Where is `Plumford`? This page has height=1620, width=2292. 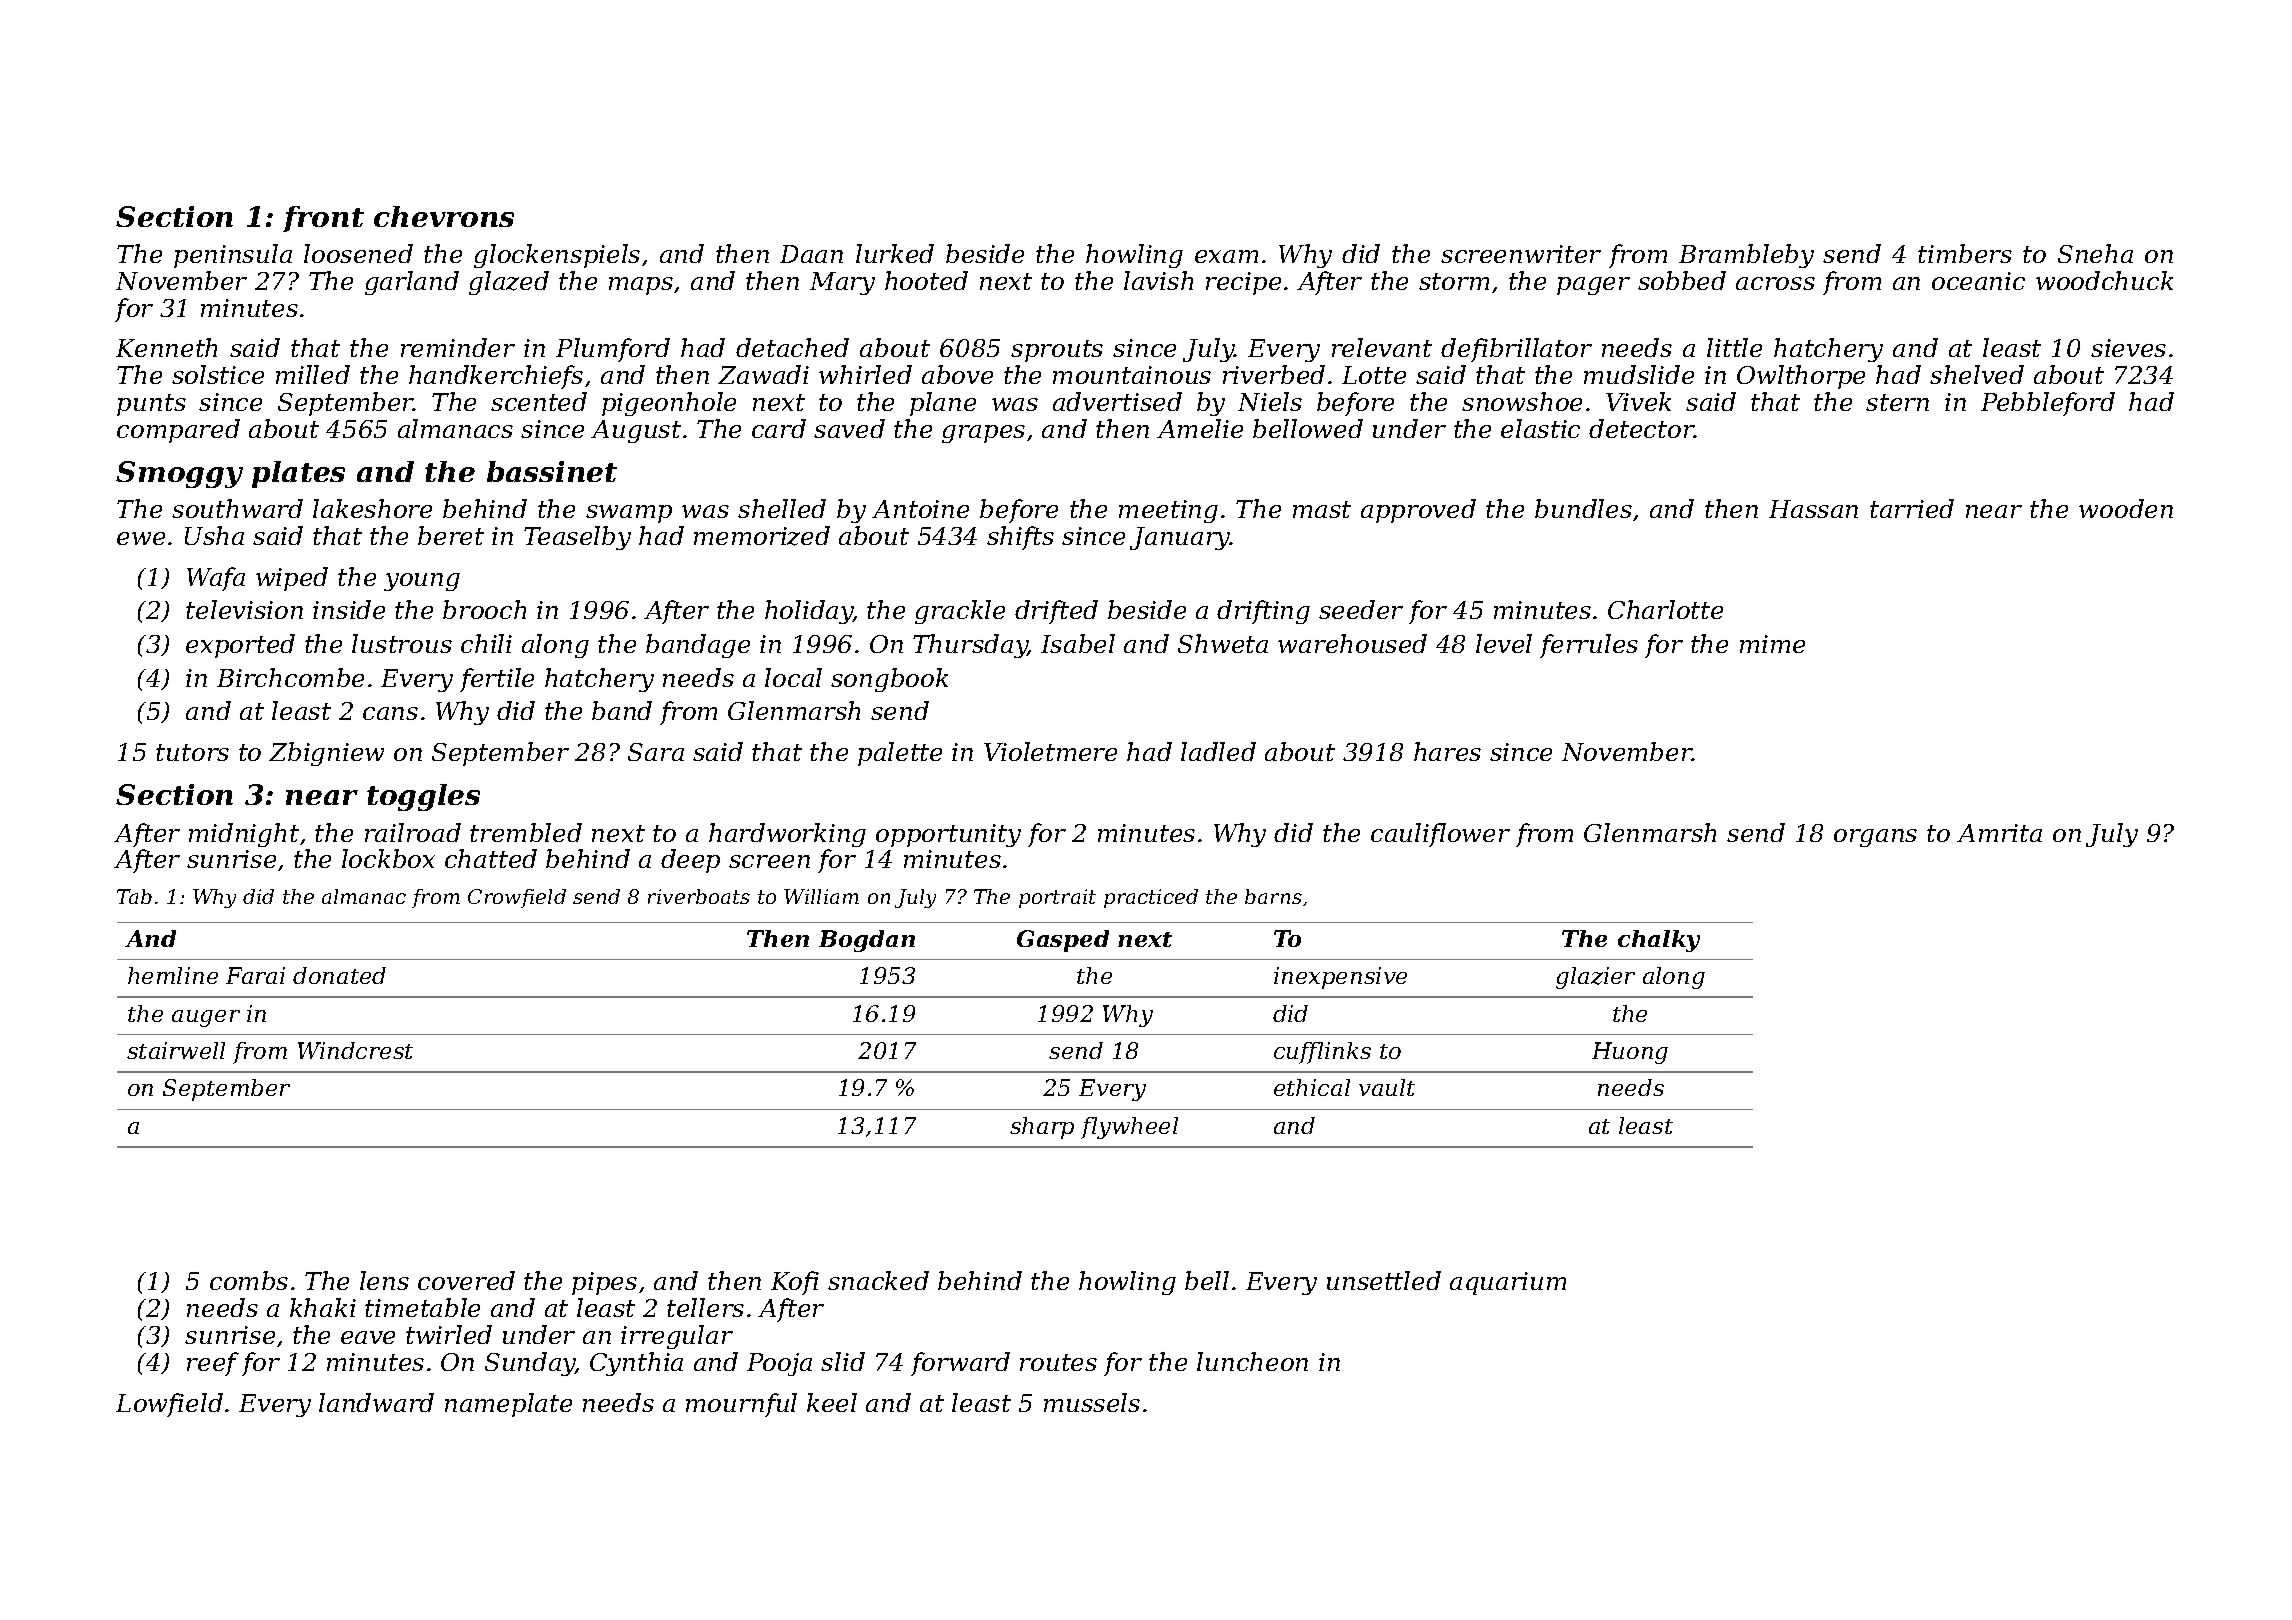
Plumford is located at coordinates (613, 350).
